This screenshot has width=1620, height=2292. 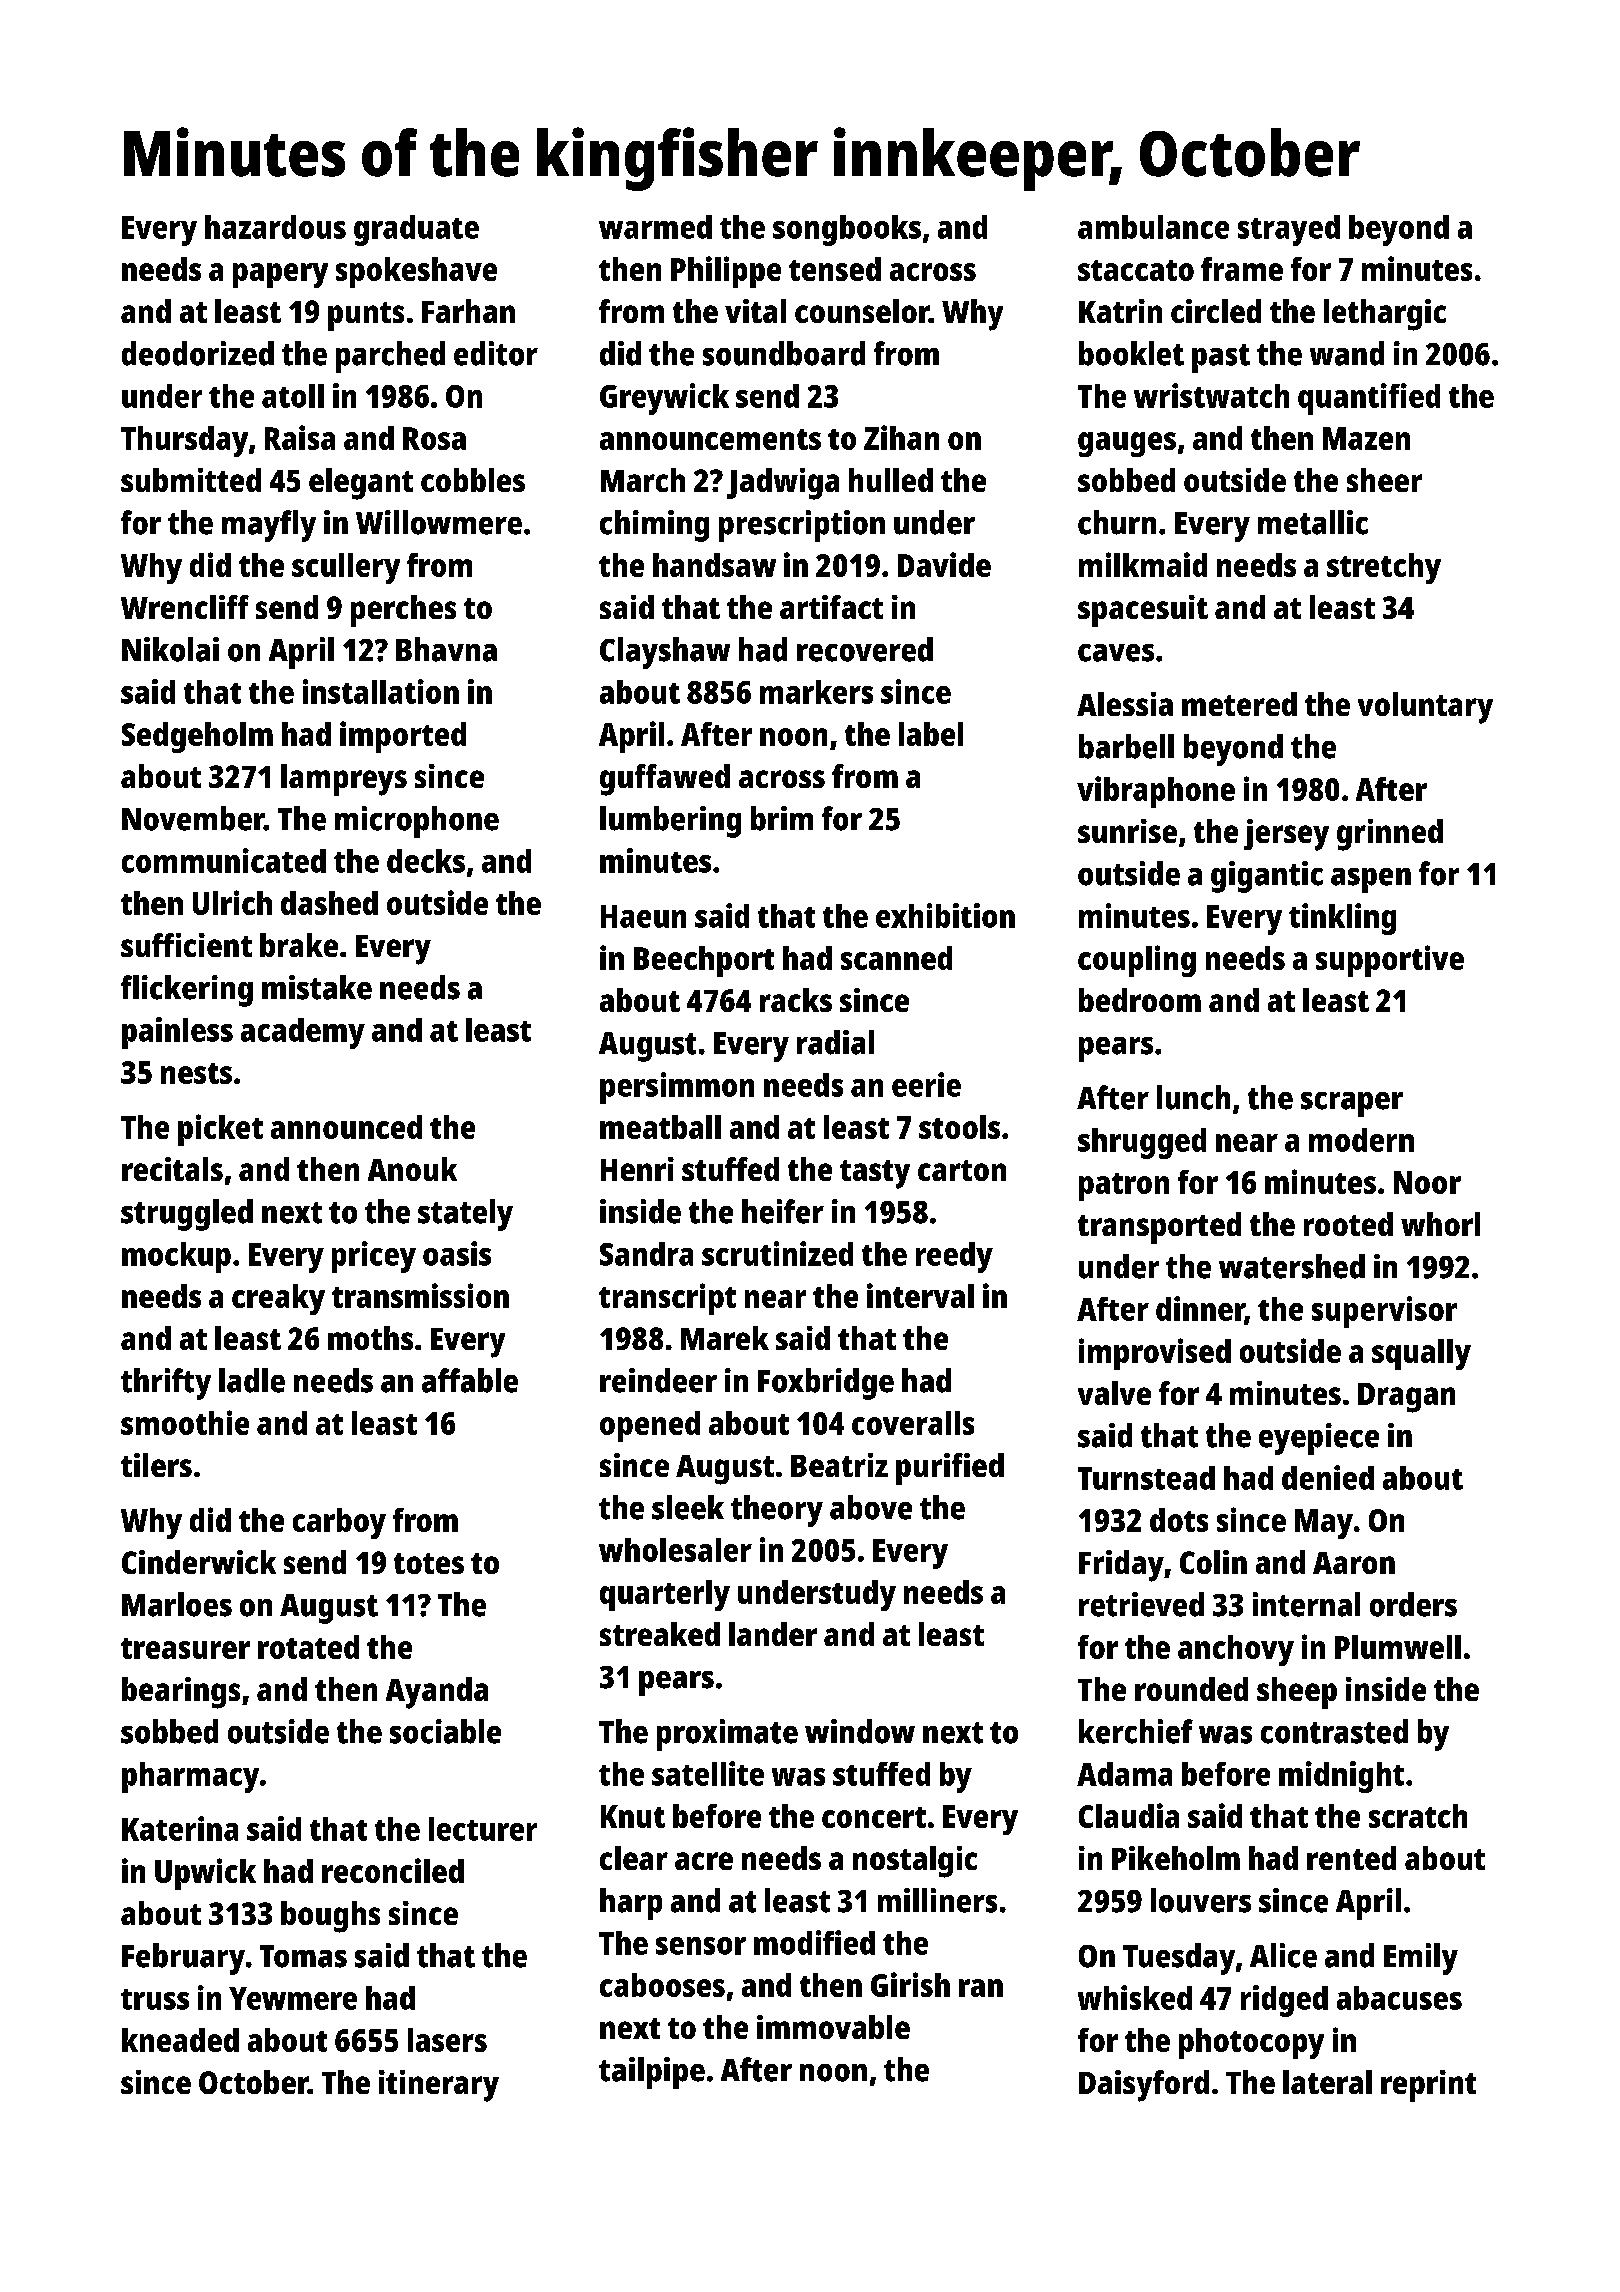 What do you see at coordinates (1425, 708) in the screenshot?
I see `voluntary` at bounding box center [1425, 708].
